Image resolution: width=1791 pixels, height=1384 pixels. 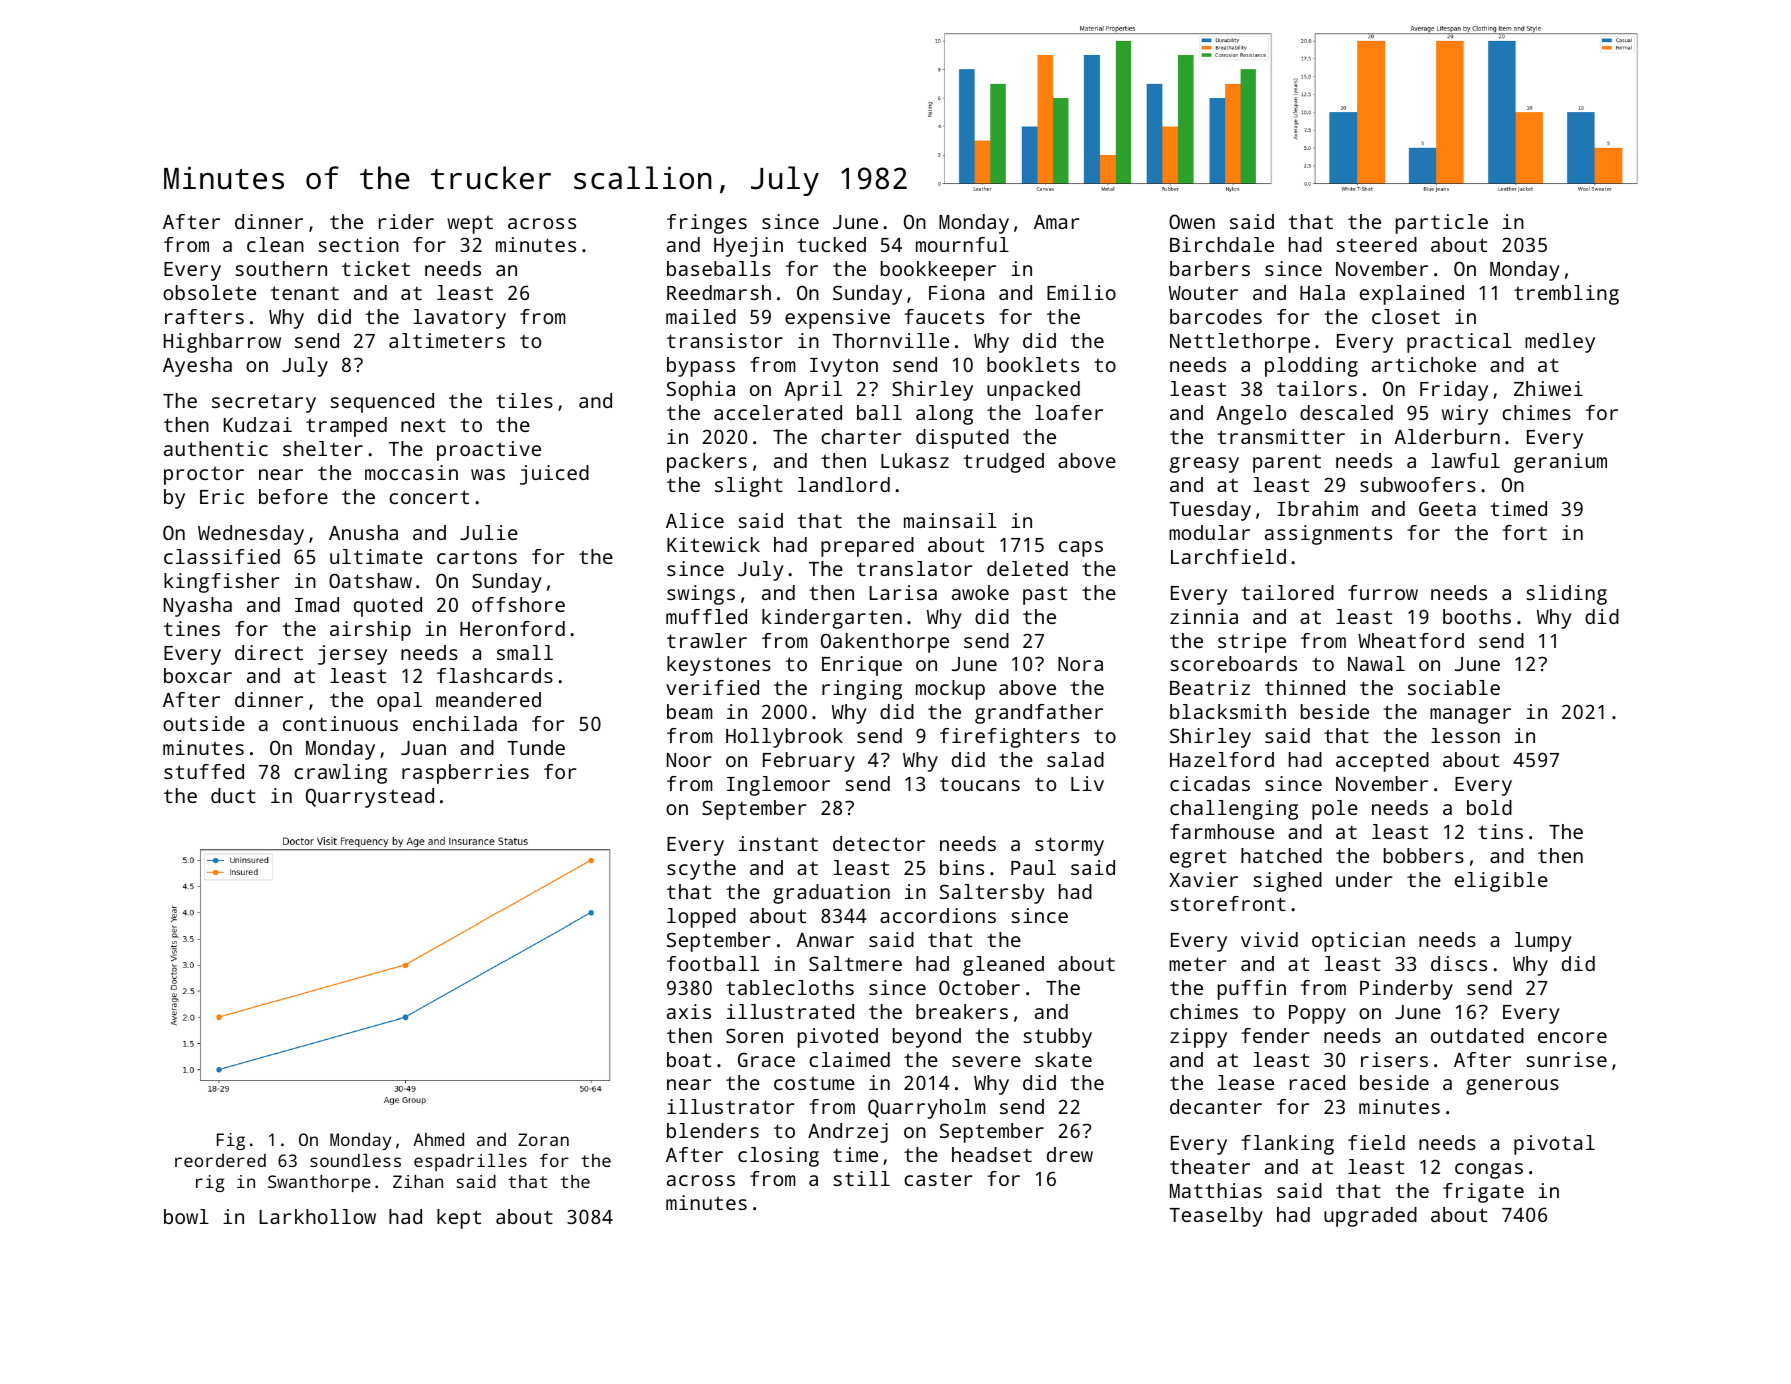 What do you see at coordinates (275, 244) in the screenshot?
I see `clean` at bounding box center [275, 244].
